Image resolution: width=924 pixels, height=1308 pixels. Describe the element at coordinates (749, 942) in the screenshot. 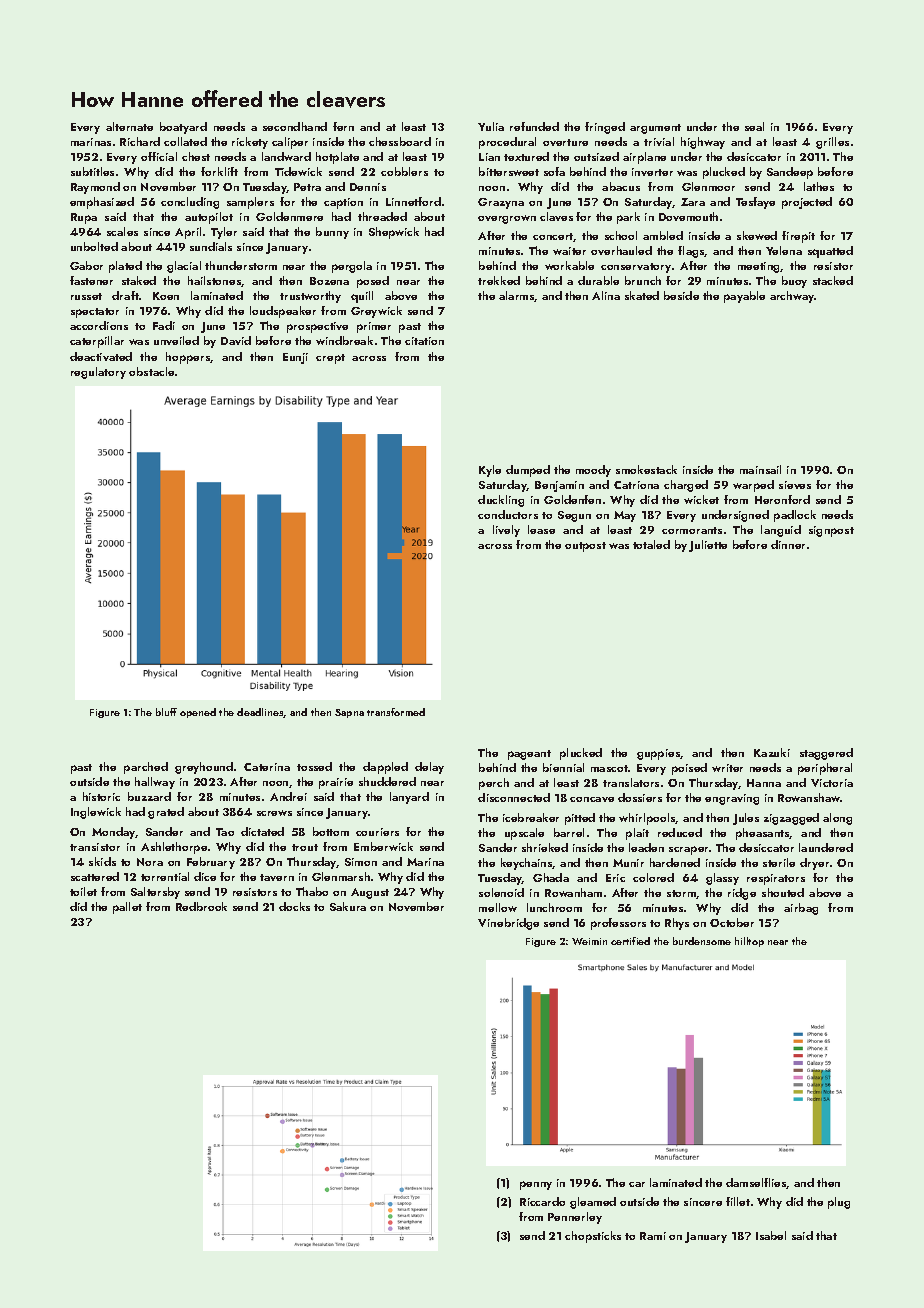

I see `hilltop` at that location.
